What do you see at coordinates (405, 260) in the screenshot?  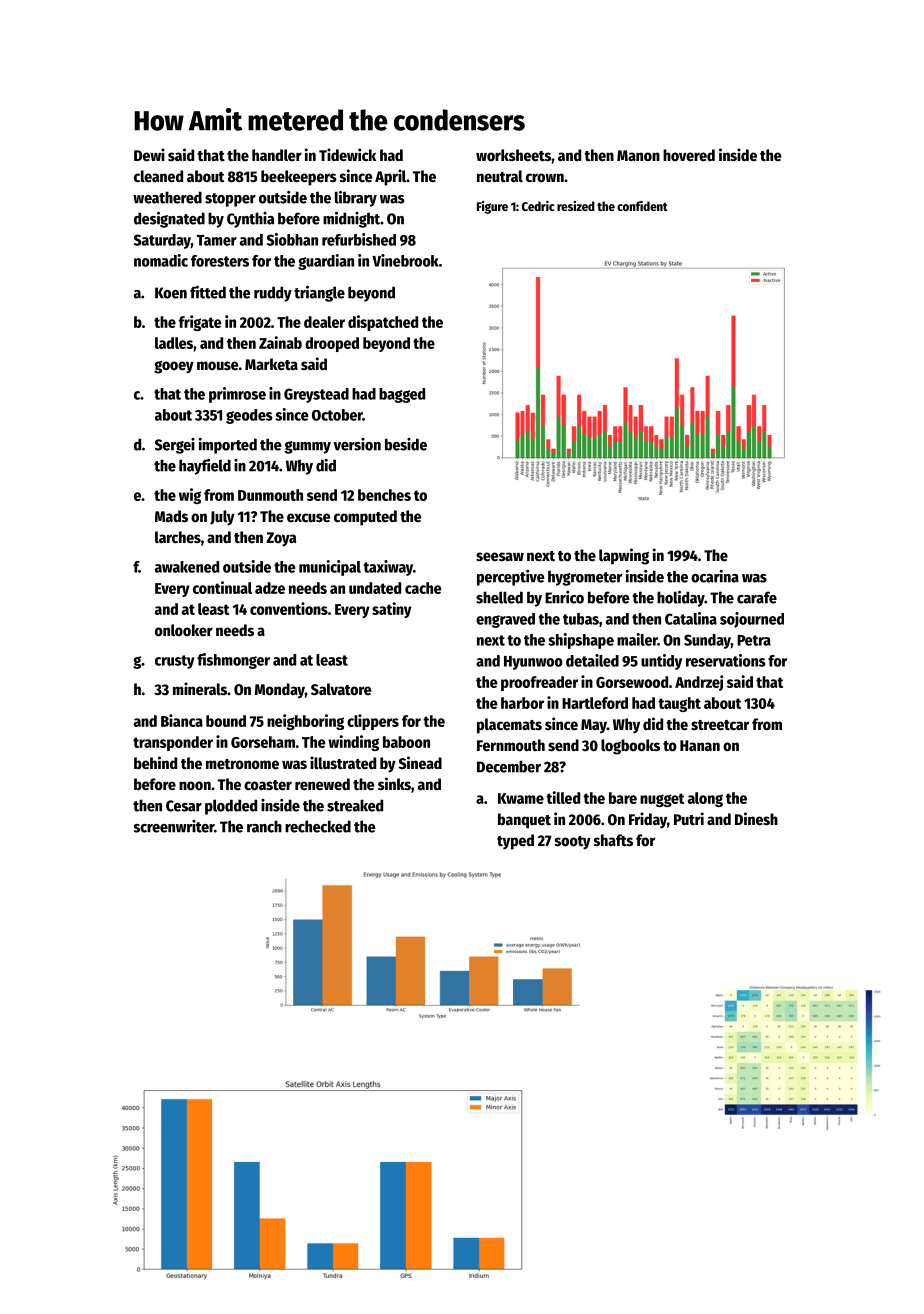 I see `Vinebrook` at bounding box center [405, 260].
